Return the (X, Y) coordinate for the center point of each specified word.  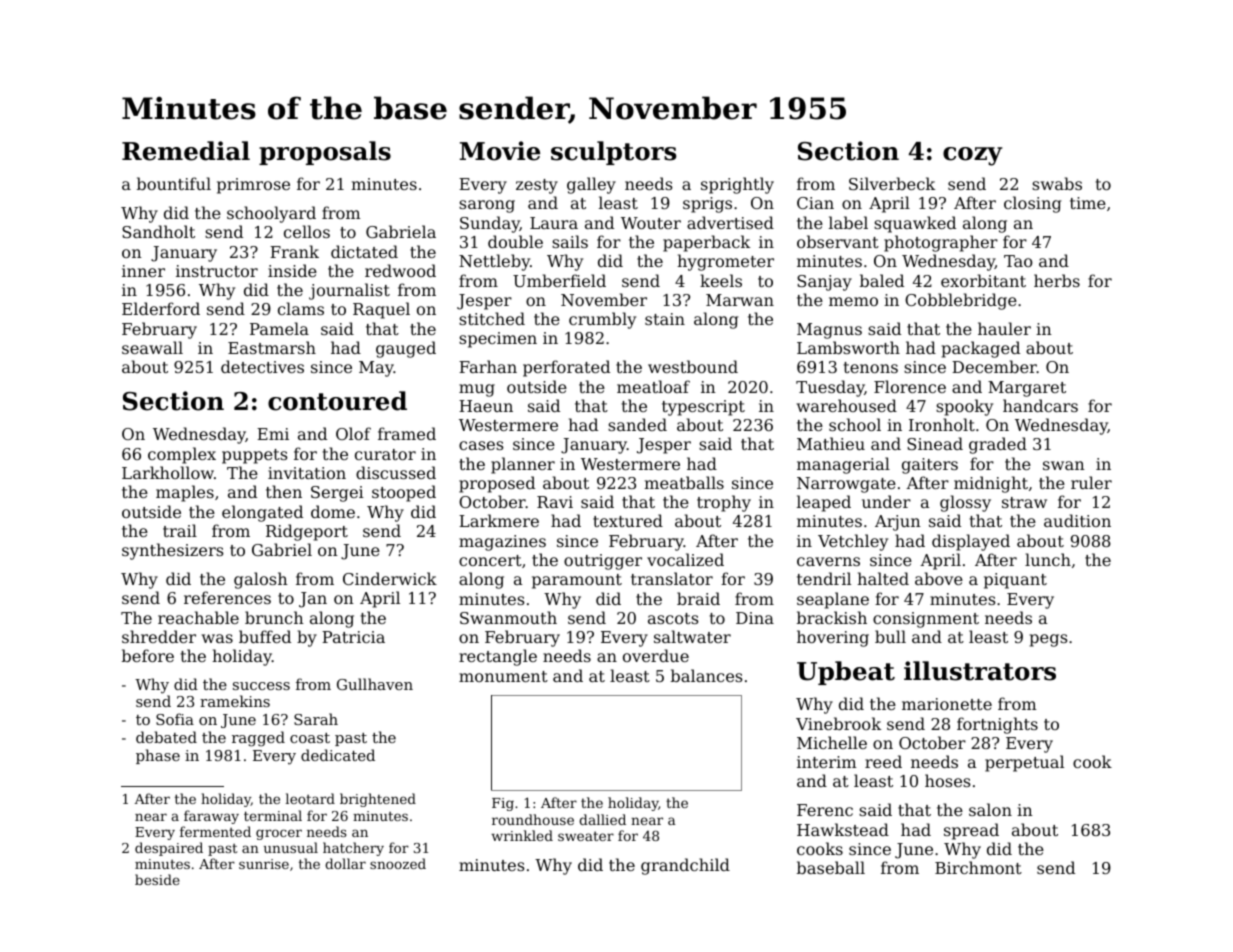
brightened (378, 800)
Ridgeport (307, 532)
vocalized (685, 559)
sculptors (614, 153)
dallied (602, 819)
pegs (1048, 640)
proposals (325, 153)
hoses (947, 780)
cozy (972, 156)
